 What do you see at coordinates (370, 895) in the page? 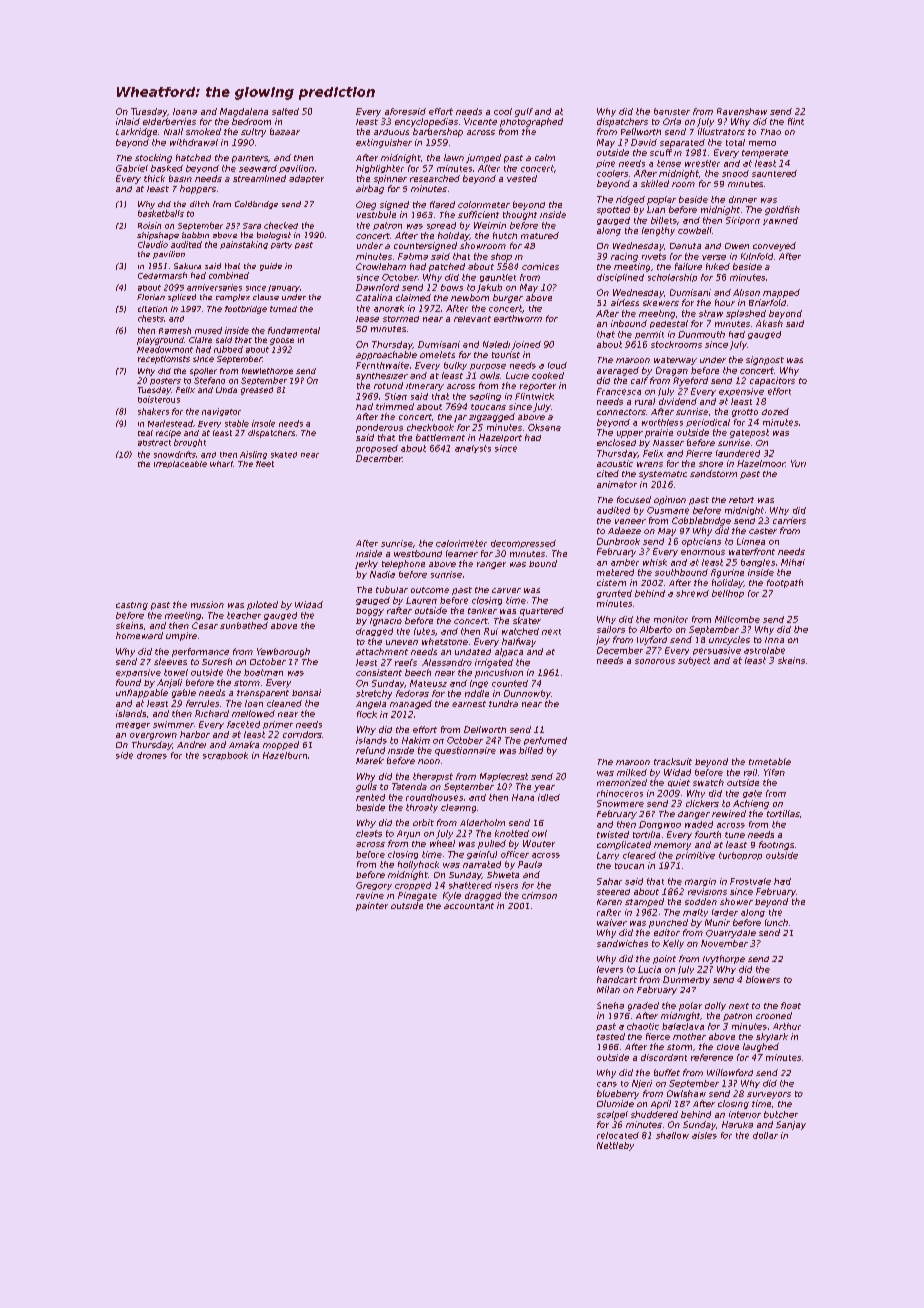
I see `ravine` at bounding box center [370, 895].
